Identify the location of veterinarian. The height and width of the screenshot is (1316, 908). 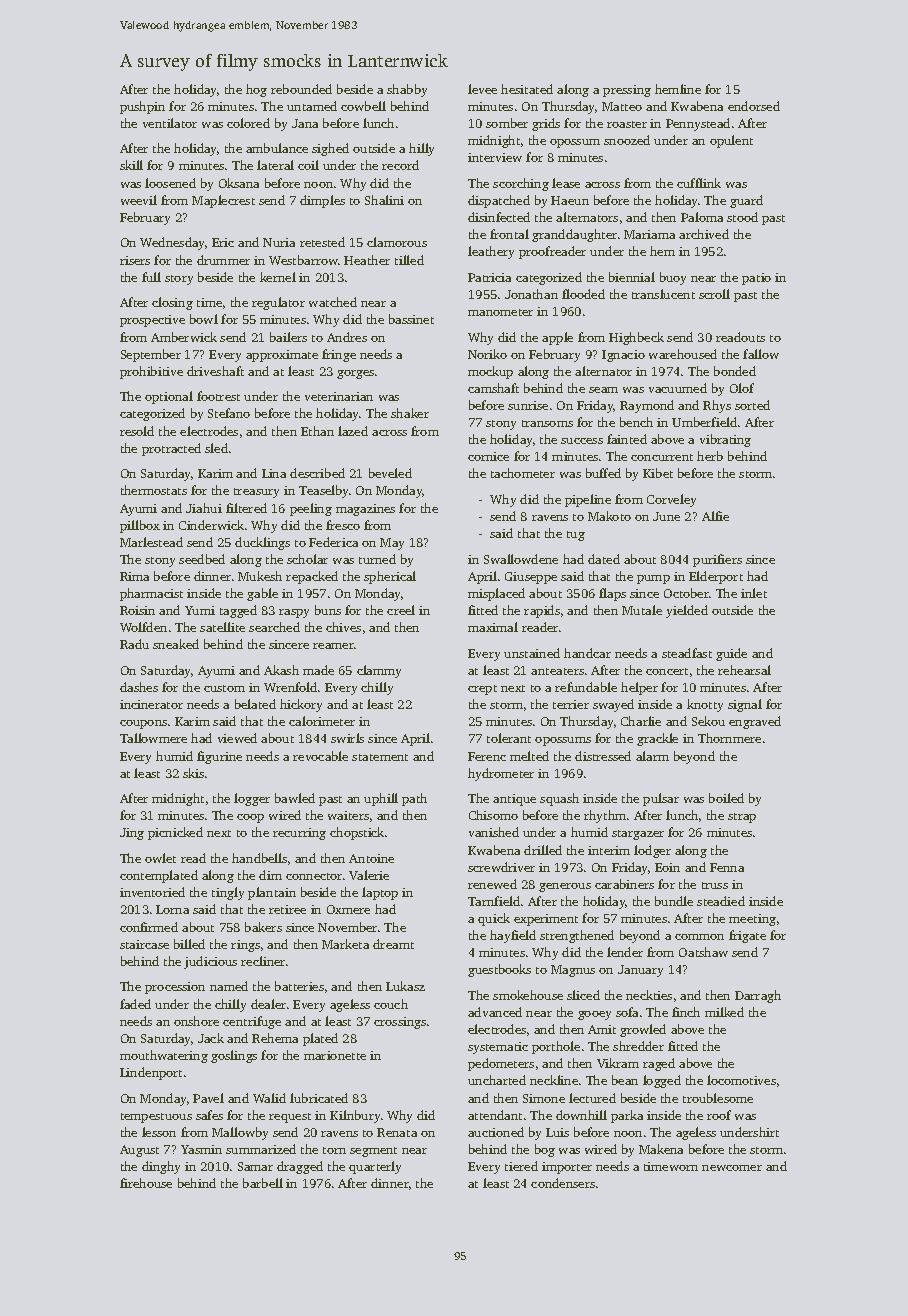
(339, 396).
